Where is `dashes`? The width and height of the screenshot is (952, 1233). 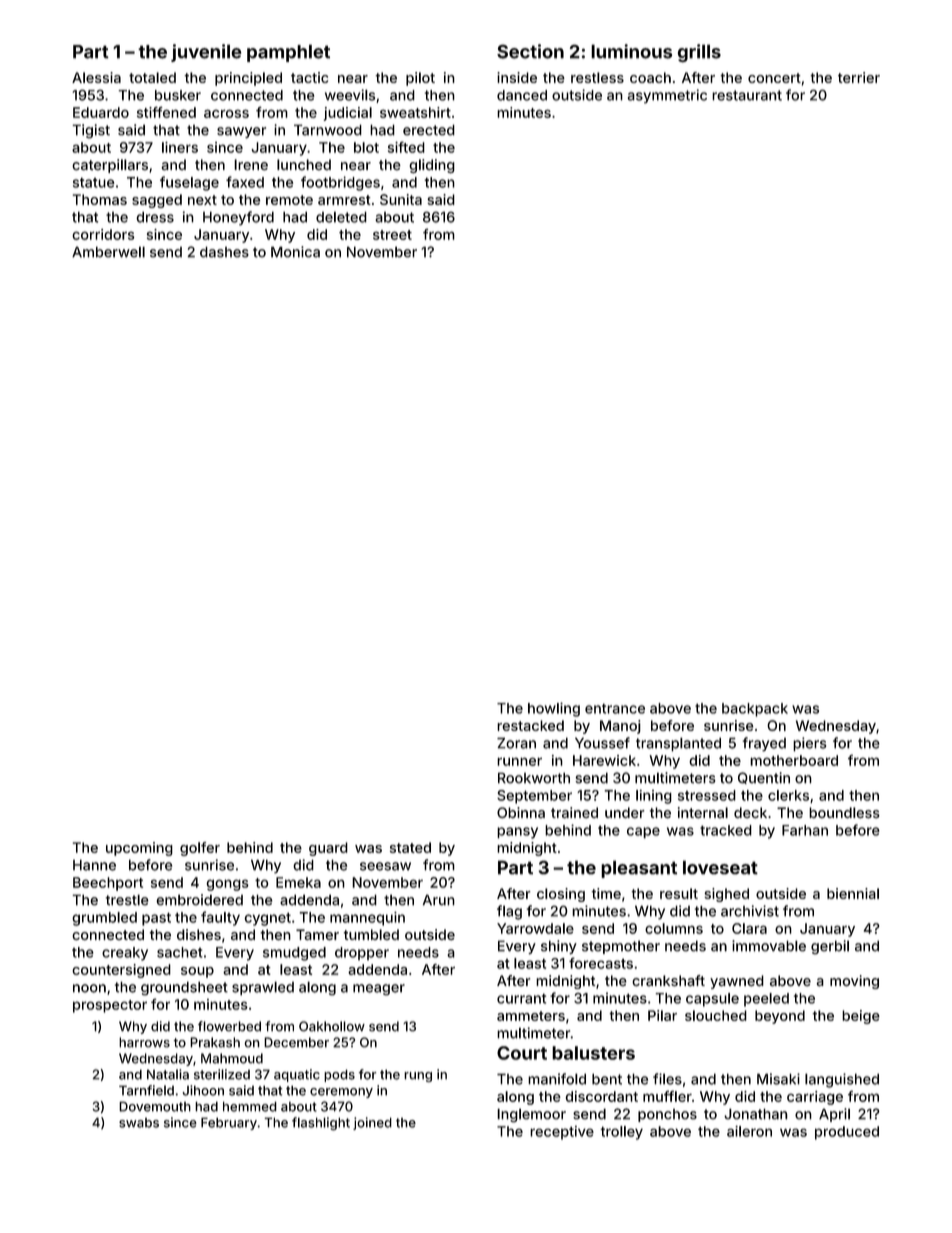
dashes is located at coordinates (224, 252).
